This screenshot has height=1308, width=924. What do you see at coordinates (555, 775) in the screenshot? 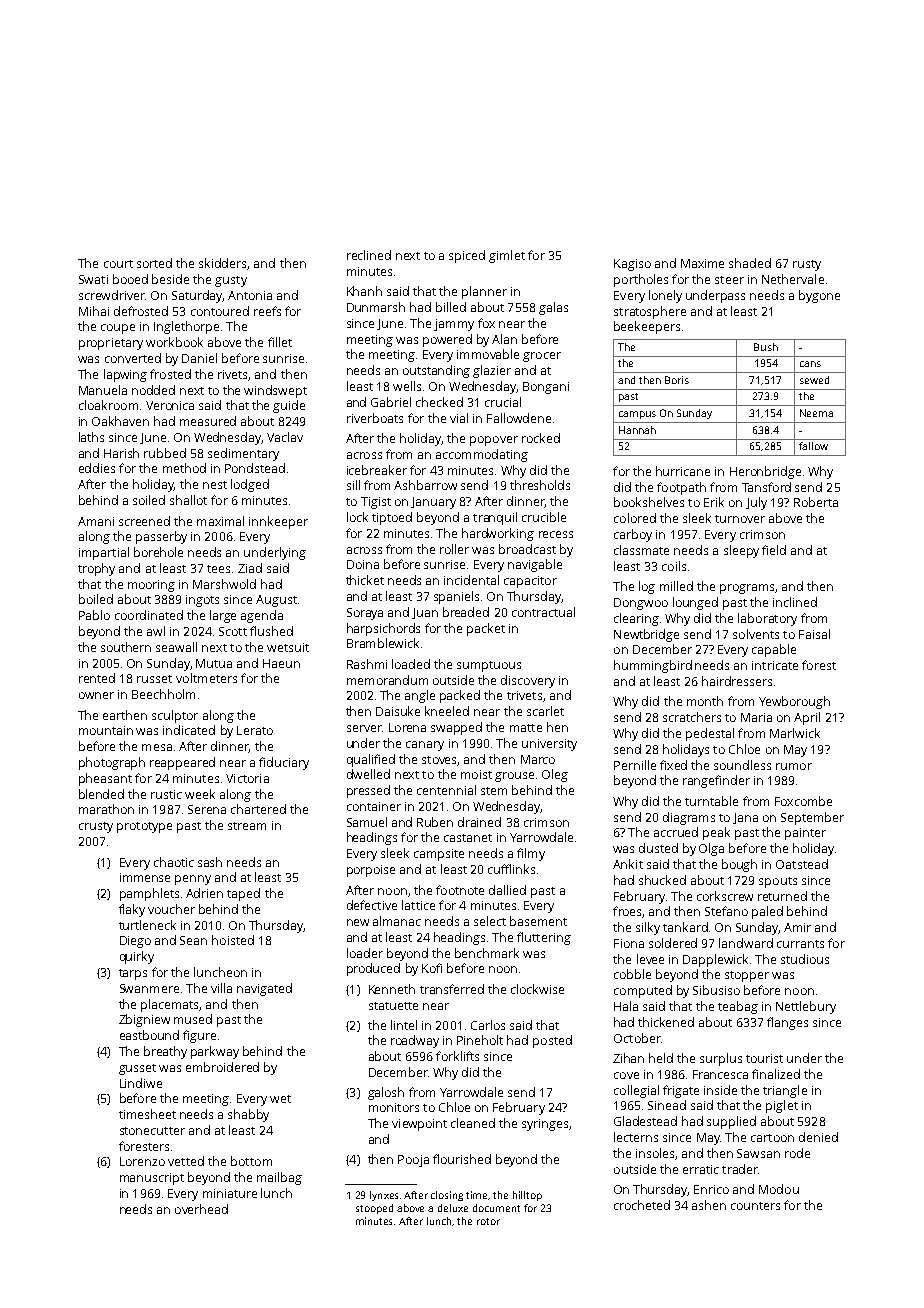
I see `Oleg` at bounding box center [555, 775].
